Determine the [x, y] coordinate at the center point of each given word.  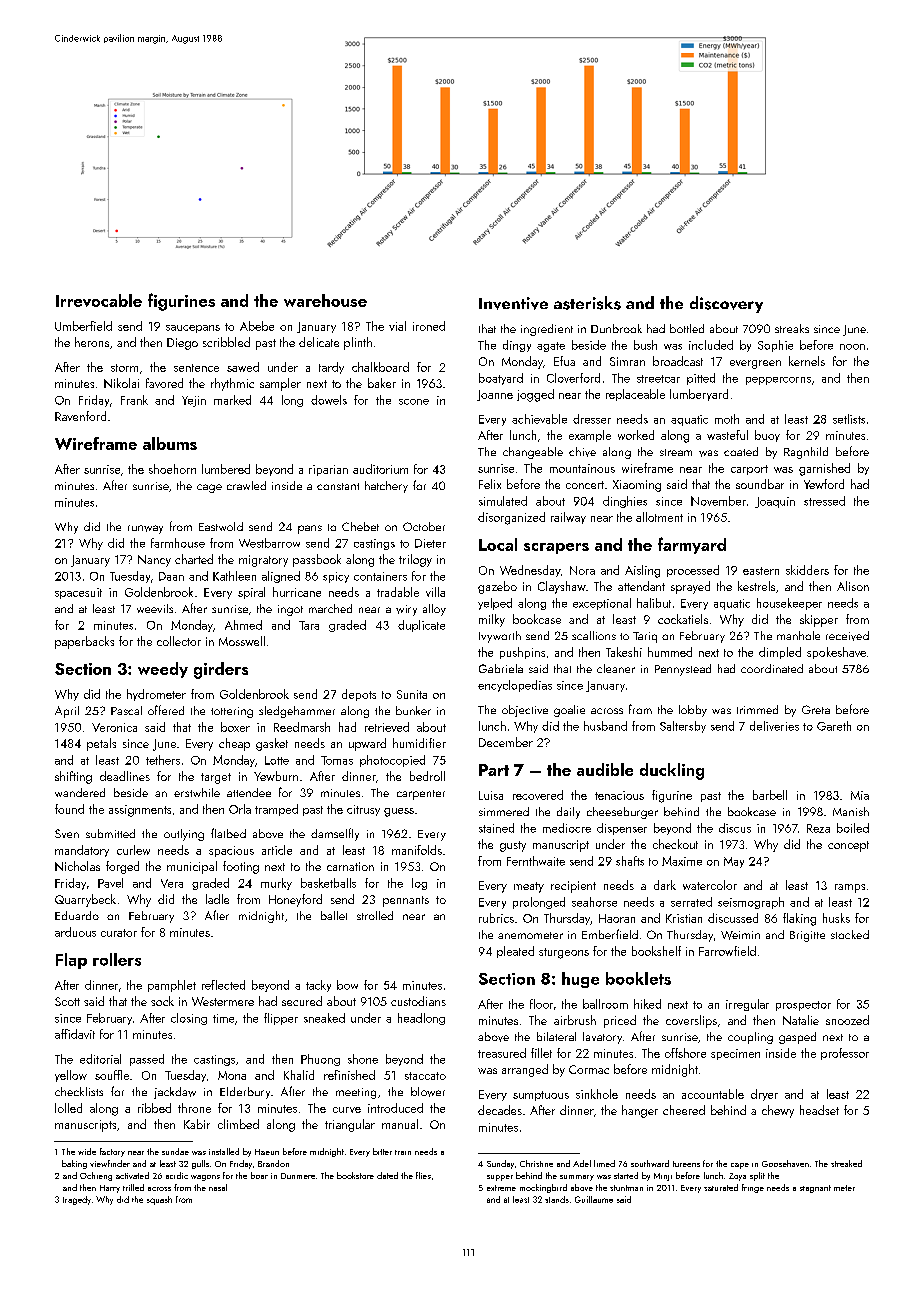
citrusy [363, 810]
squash [159, 1200]
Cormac [589, 1069]
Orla [240, 809]
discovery [726, 304]
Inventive [513, 303]
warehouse [325, 300]
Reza [818, 828]
